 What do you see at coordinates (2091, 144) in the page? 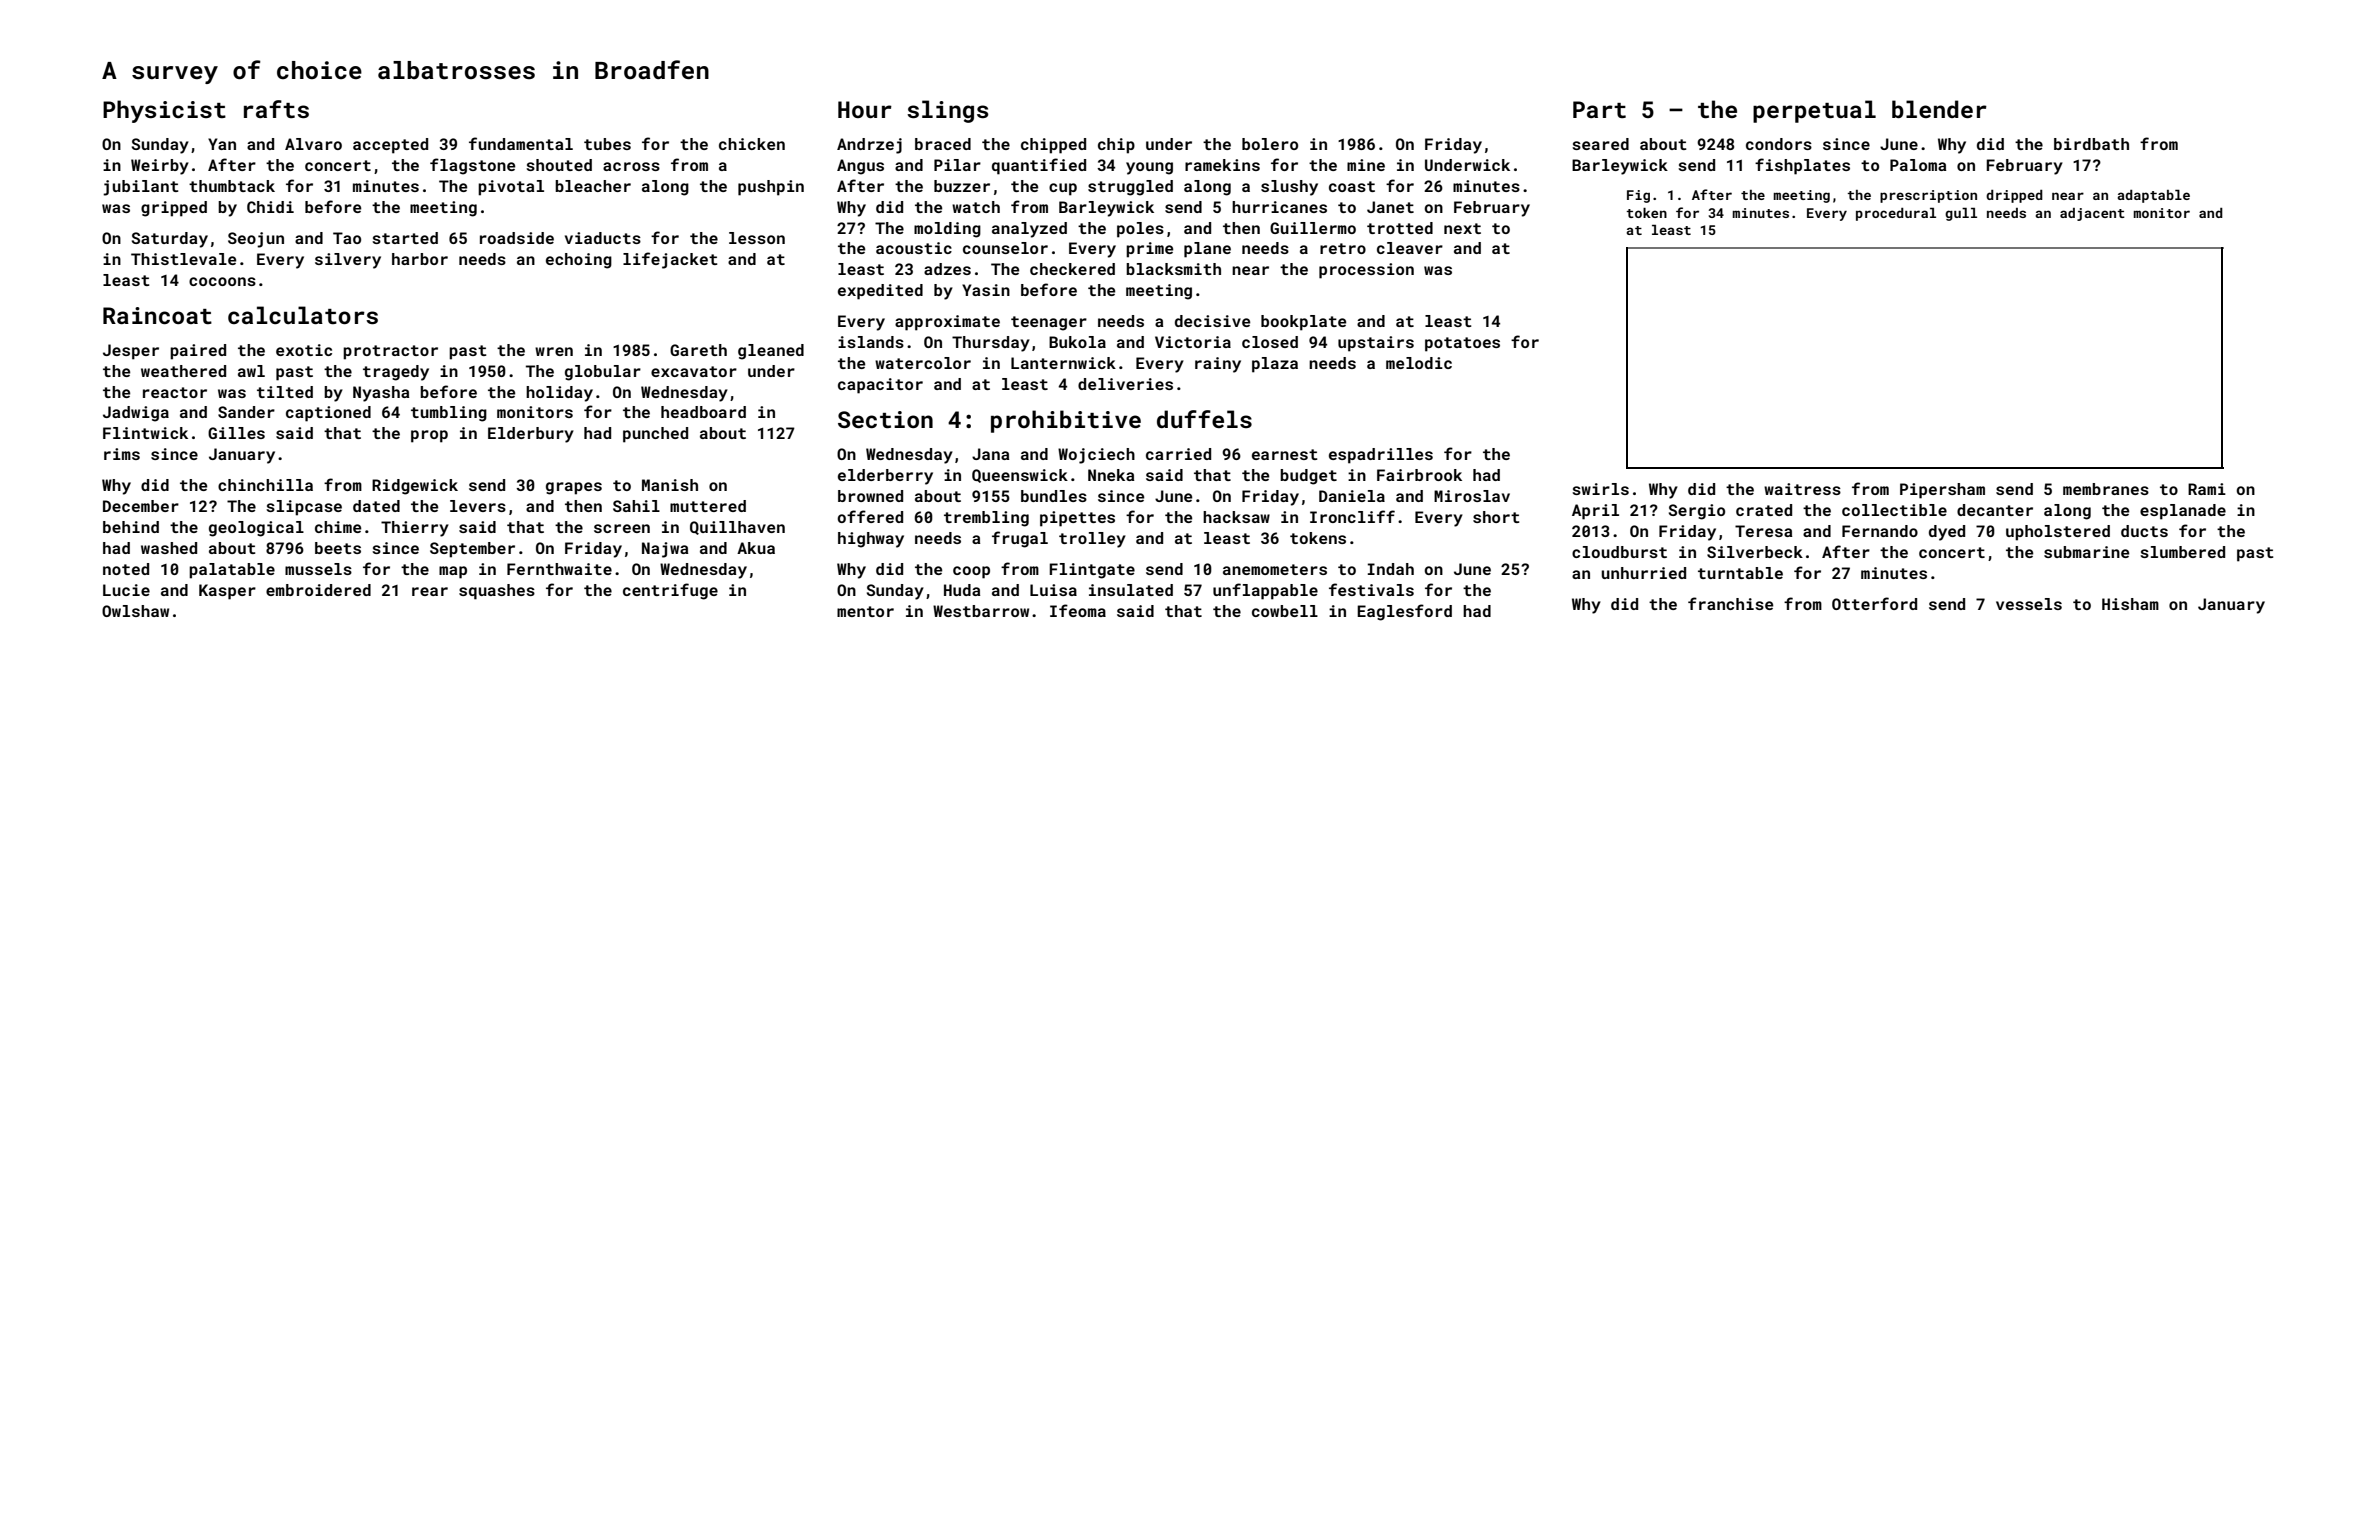
I see `birdbath` at bounding box center [2091, 144].
